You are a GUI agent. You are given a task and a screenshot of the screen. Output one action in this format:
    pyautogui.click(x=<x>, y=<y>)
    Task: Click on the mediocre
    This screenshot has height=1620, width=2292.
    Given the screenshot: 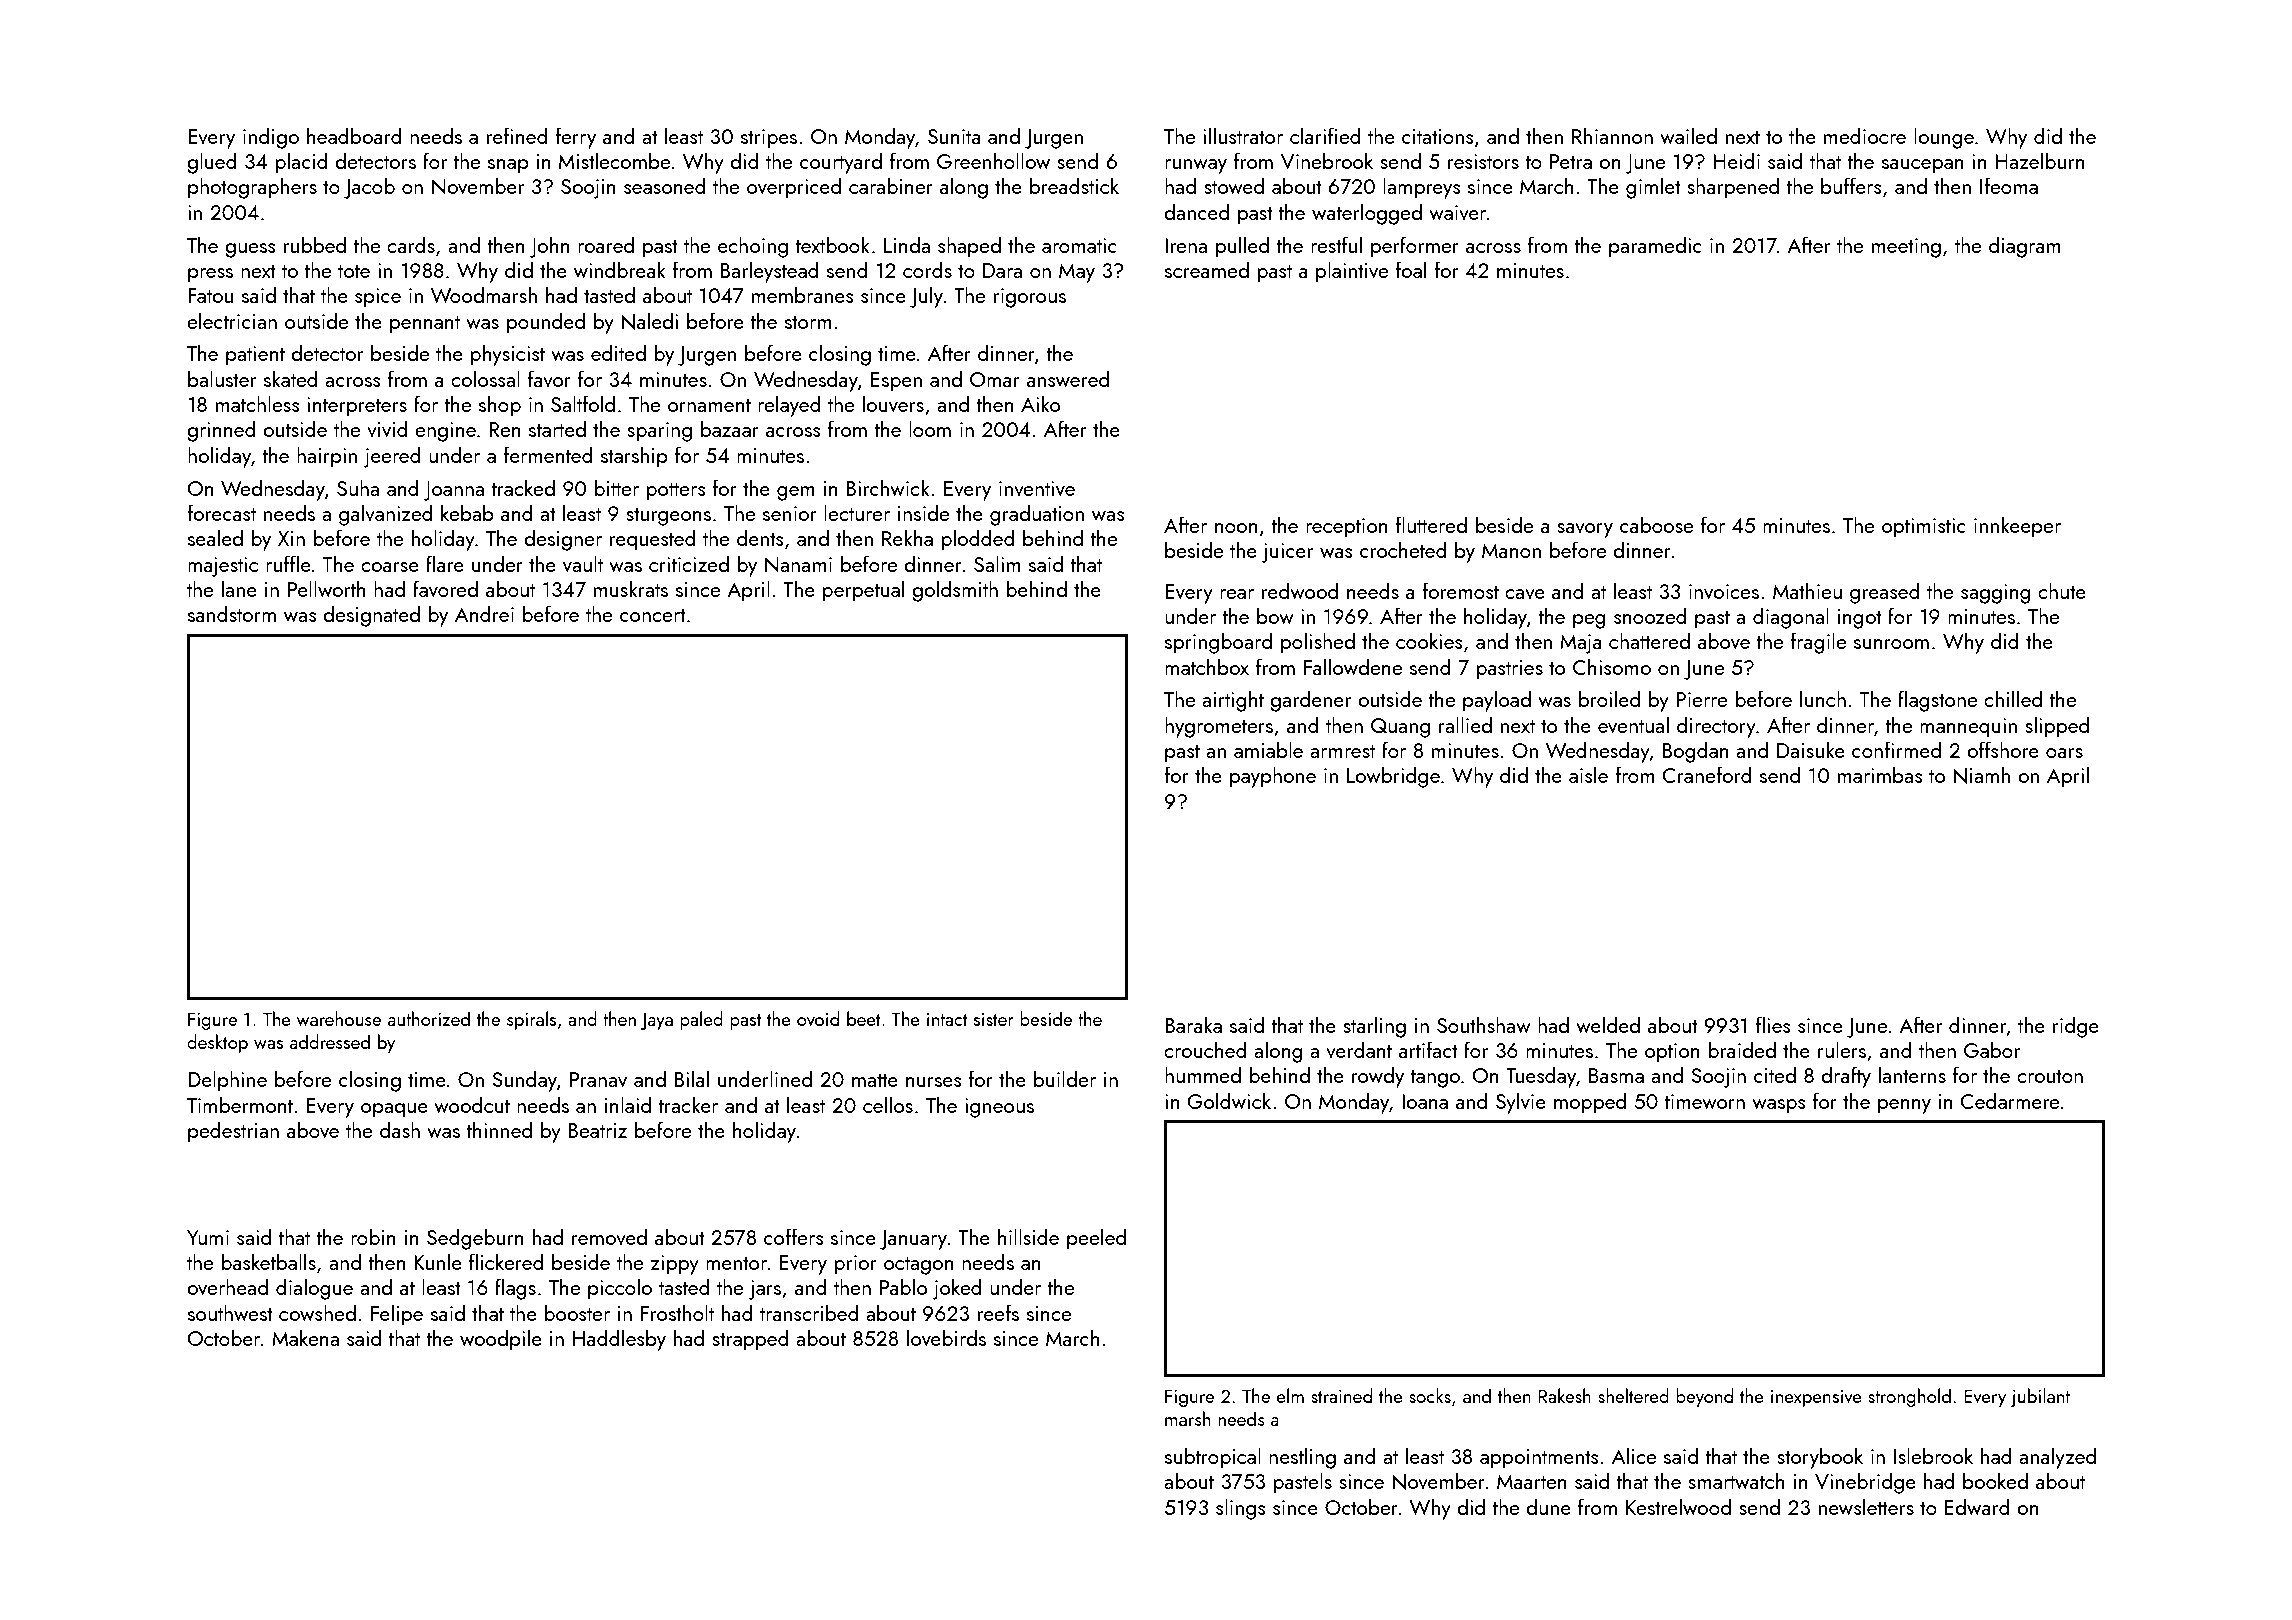 What is the action you would take?
    pyautogui.click(x=1865, y=135)
